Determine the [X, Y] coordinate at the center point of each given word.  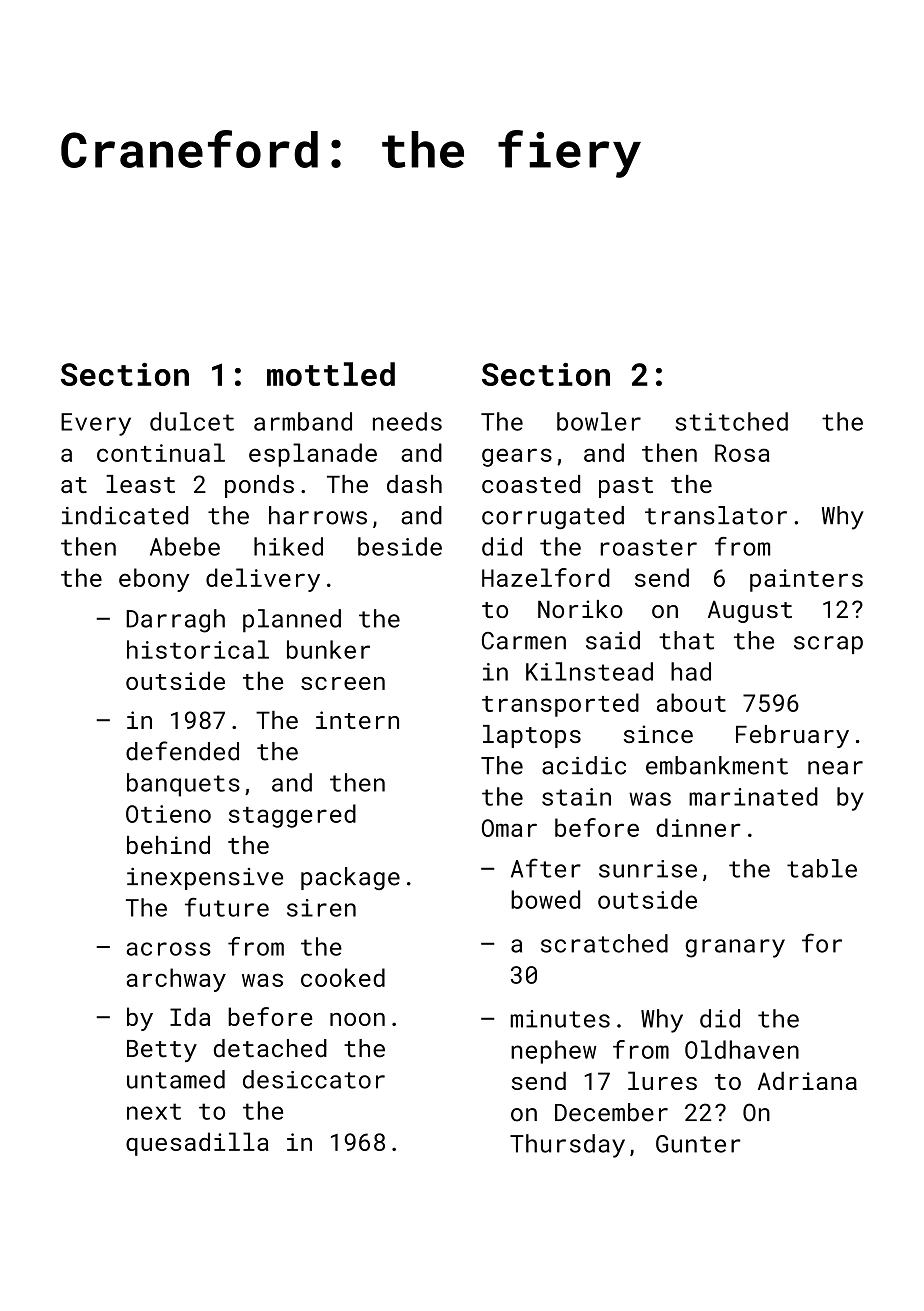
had [691, 671]
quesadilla [197, 1144]
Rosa [742, 453]
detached [270, 1048]
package [350, 878]
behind [168, 845]
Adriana [807, 1080]
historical [198, 649]
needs [407, 421]
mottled [331, 374]
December [611, 1112]
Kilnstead [589, 671]
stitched [732, 421]
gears [517, 457]
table [822, 868]
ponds [259, 486]
